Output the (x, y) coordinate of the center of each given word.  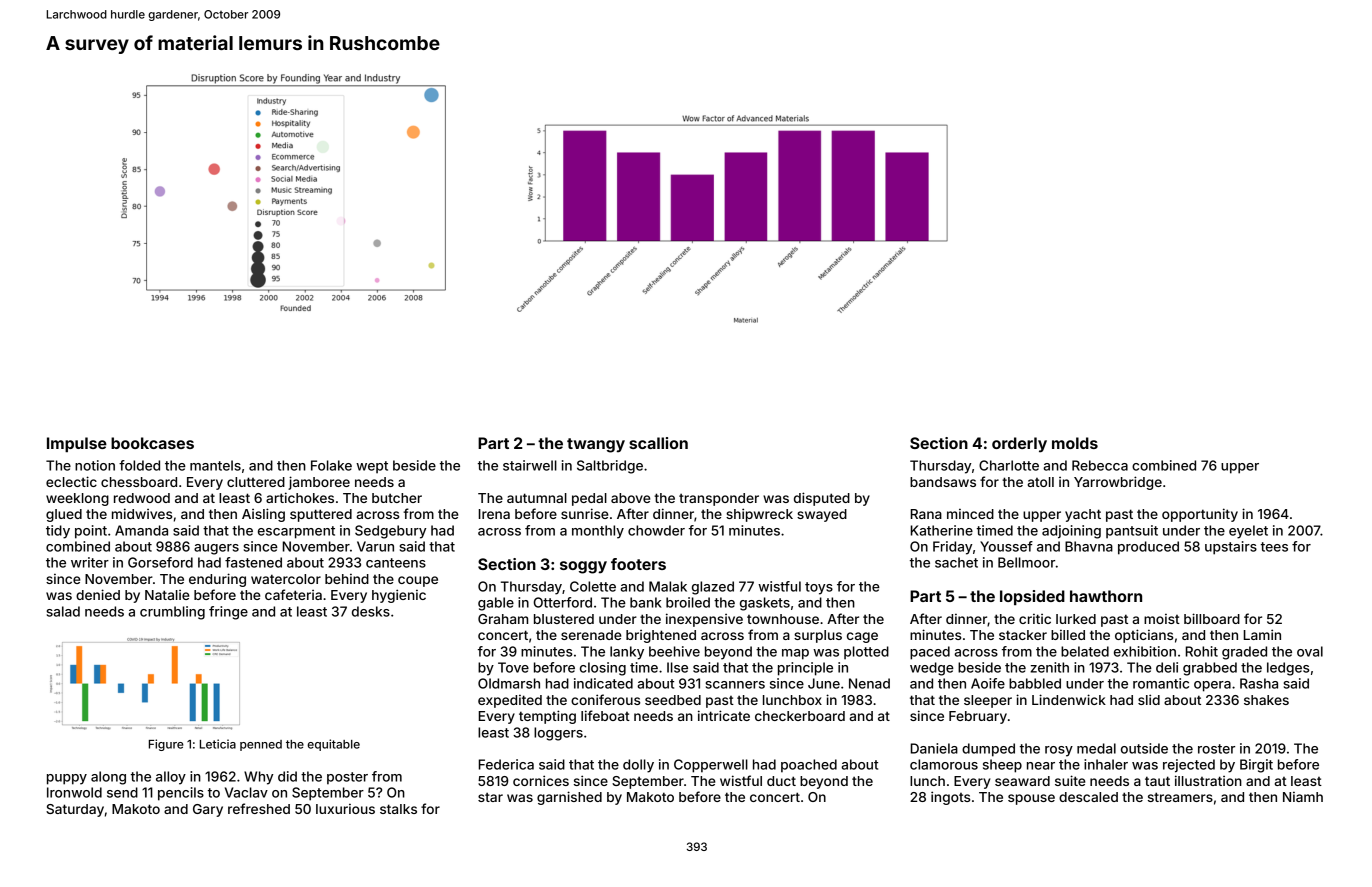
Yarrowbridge (1118, 483)
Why (258, 778)
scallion (658, 443)
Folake (331, 465)
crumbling (172, 613)
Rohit (1202, 651)
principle (805, 669)
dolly (638, 766)
